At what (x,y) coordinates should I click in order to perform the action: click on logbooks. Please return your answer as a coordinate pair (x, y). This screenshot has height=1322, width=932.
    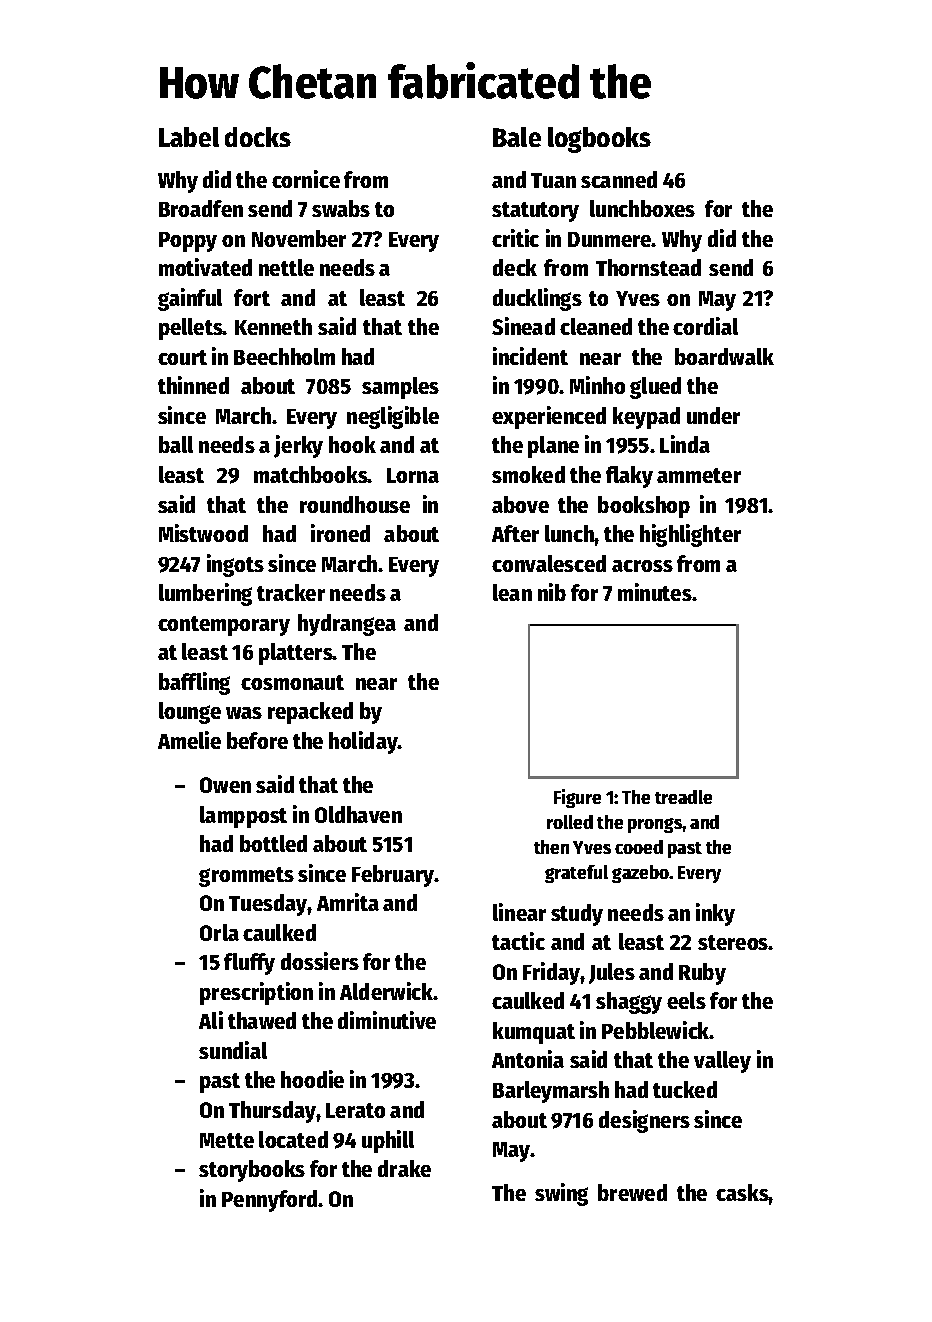
    Looking at the image, I should click on (599, 140).
